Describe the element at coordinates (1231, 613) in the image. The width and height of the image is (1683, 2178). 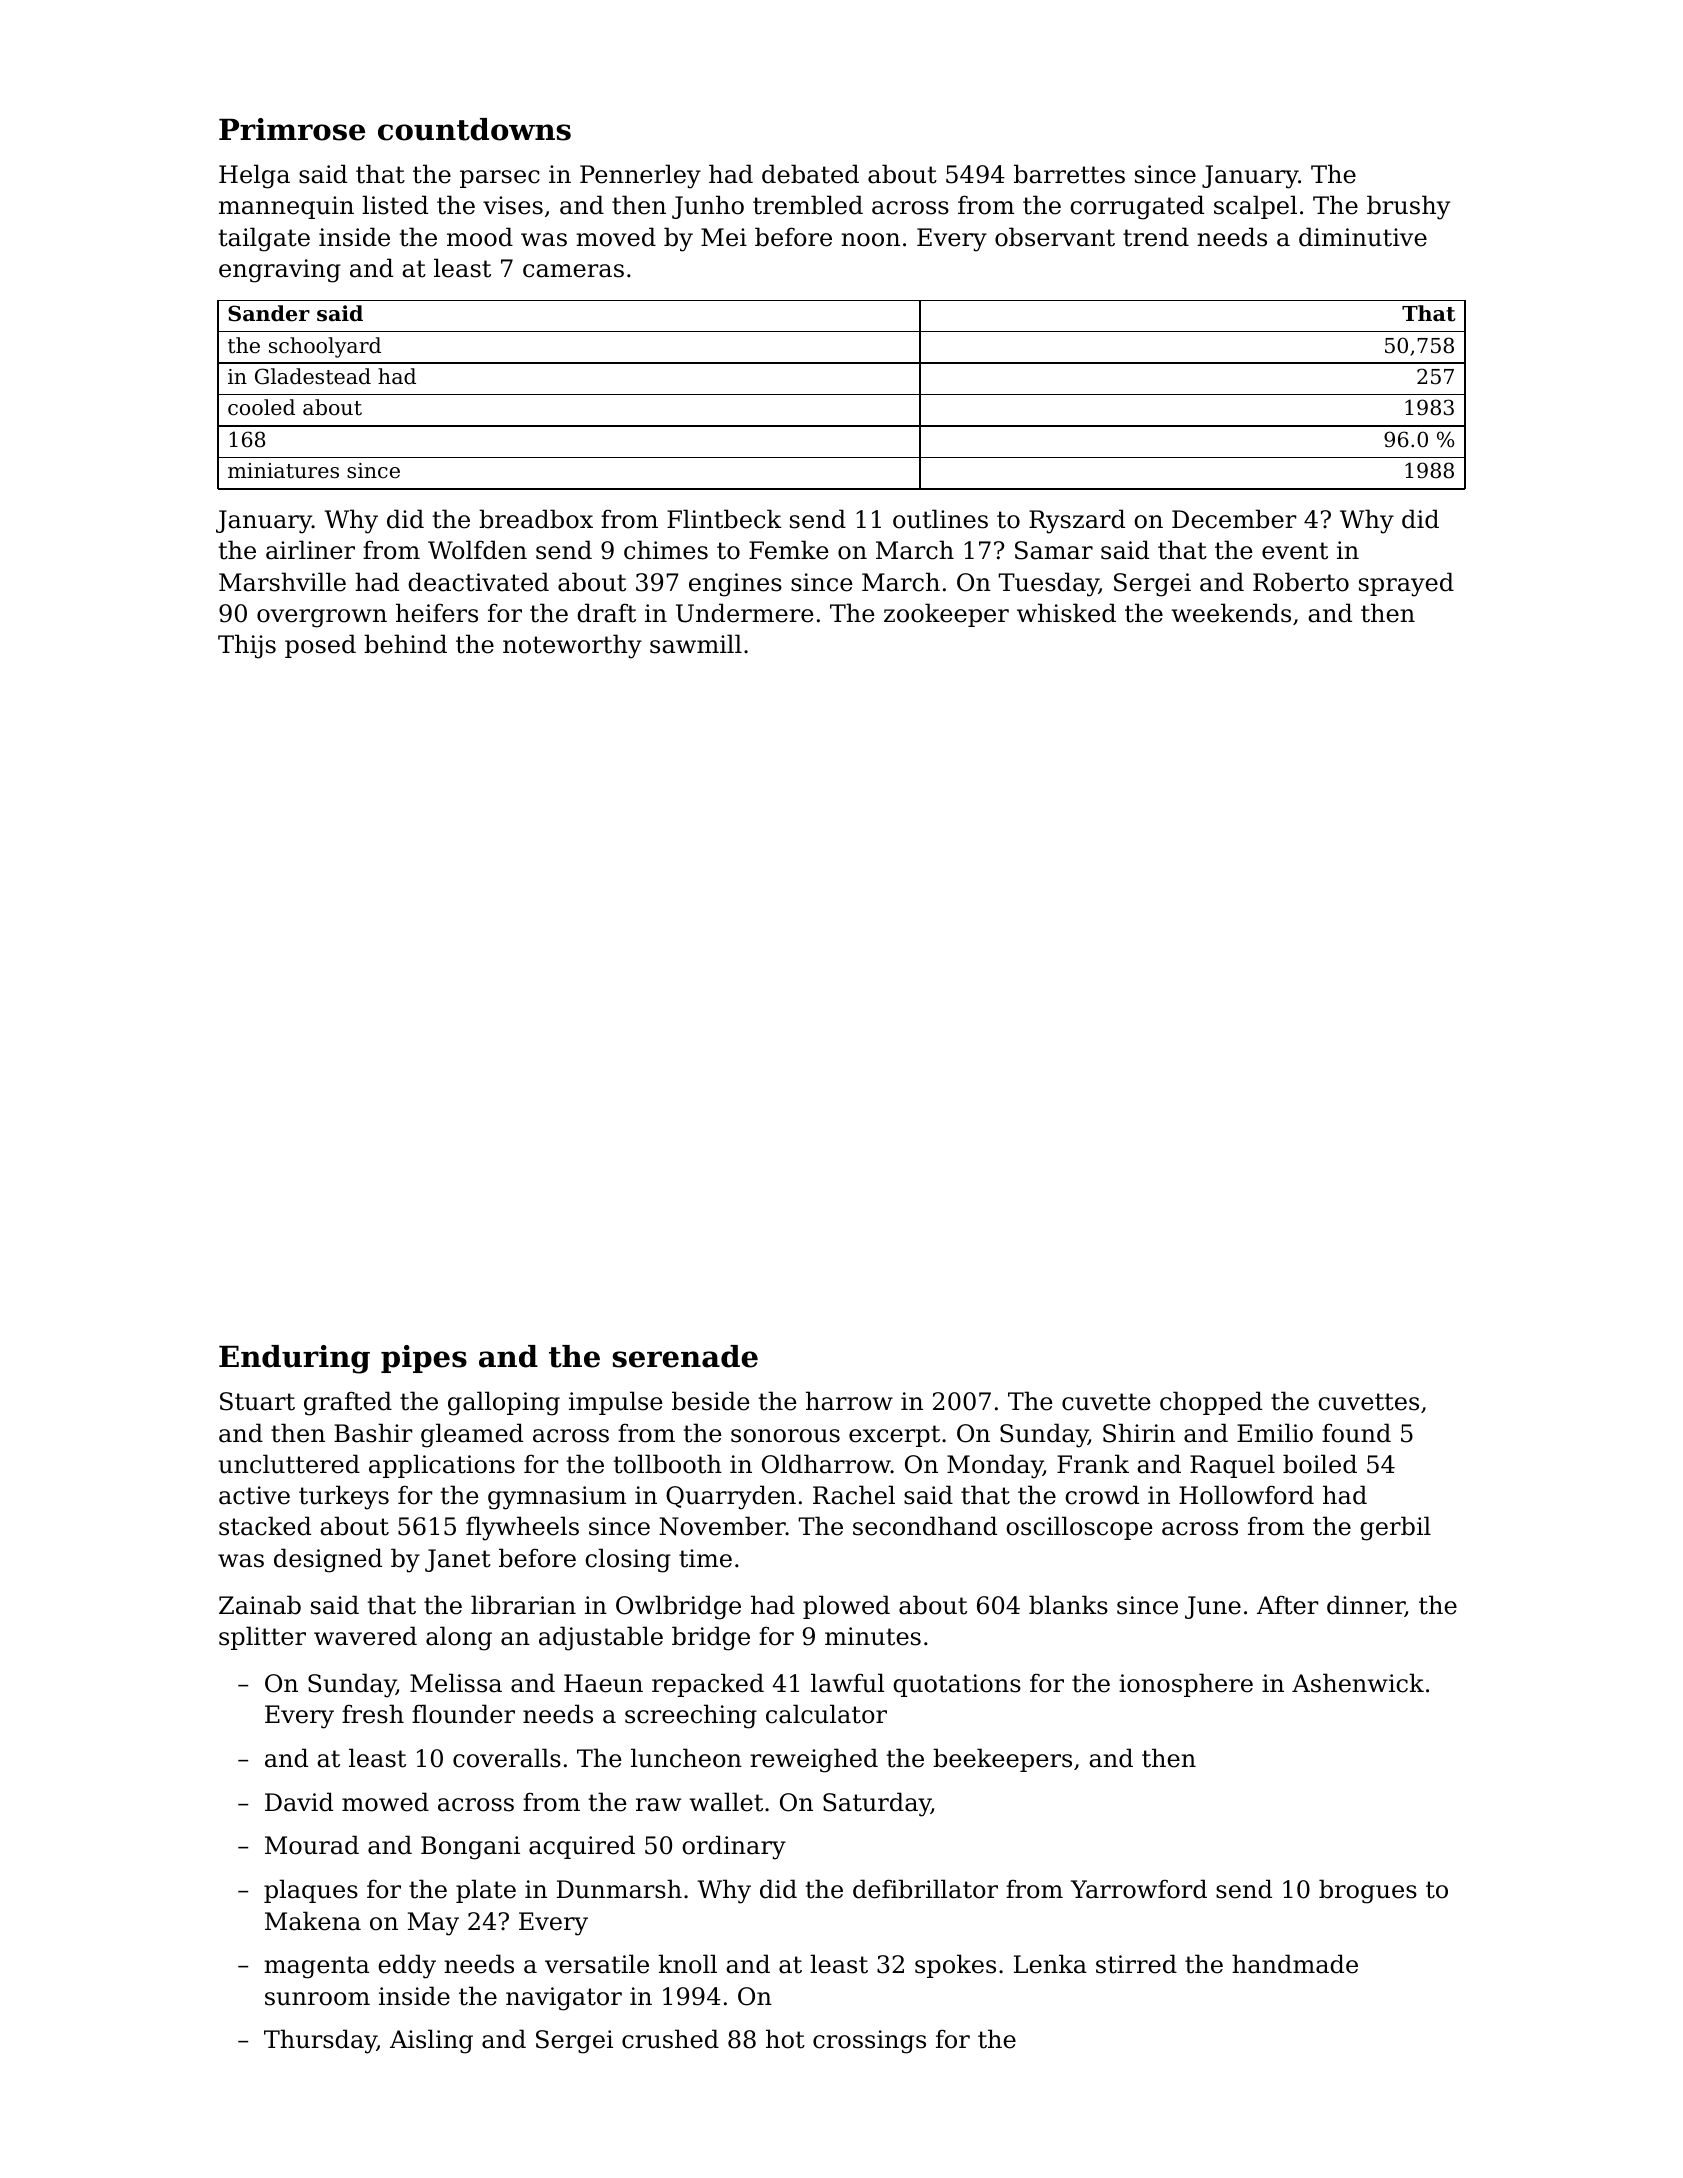
I see `weekends` at that location.
